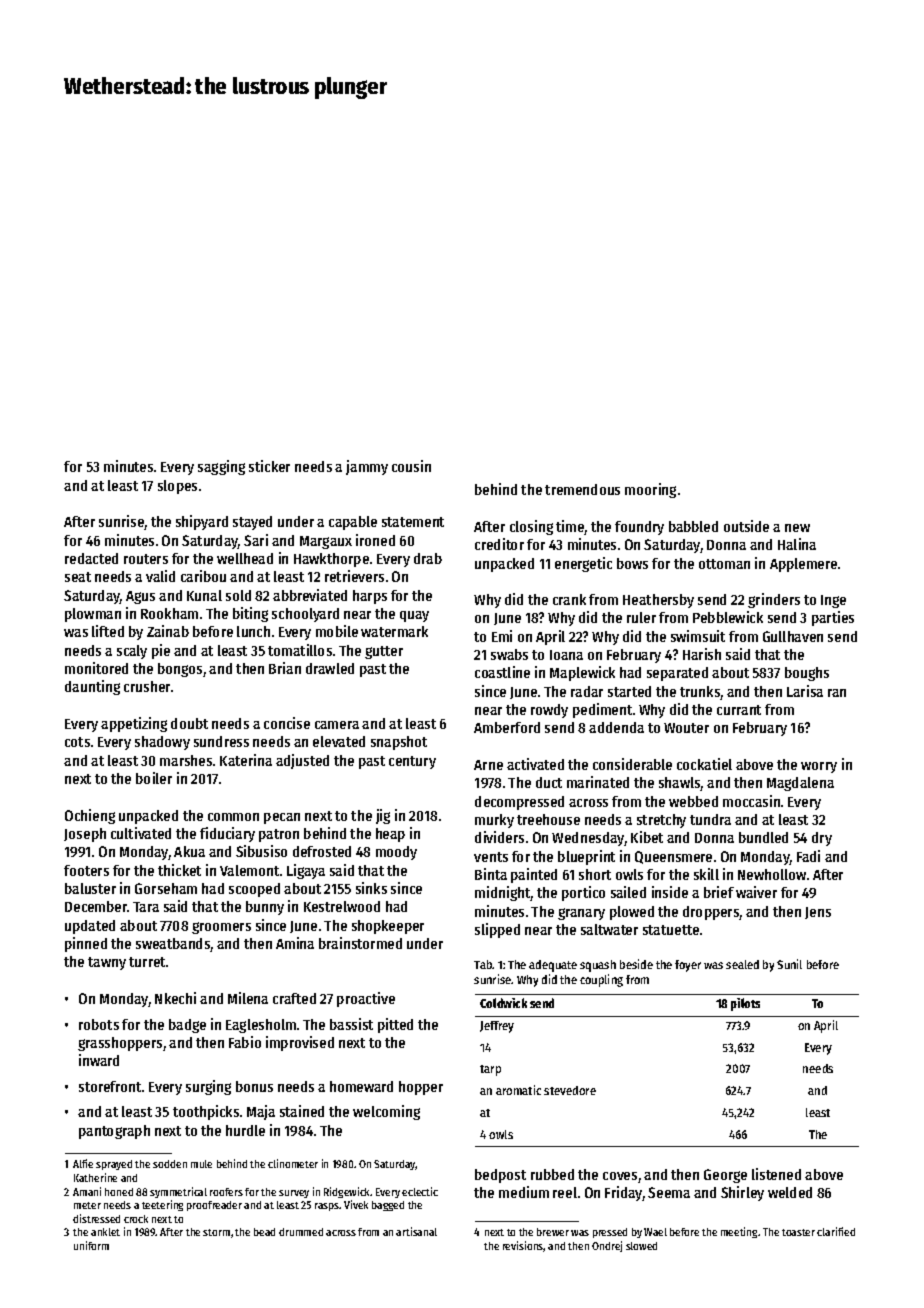  I want to click on coastline, so click(502, 672).
